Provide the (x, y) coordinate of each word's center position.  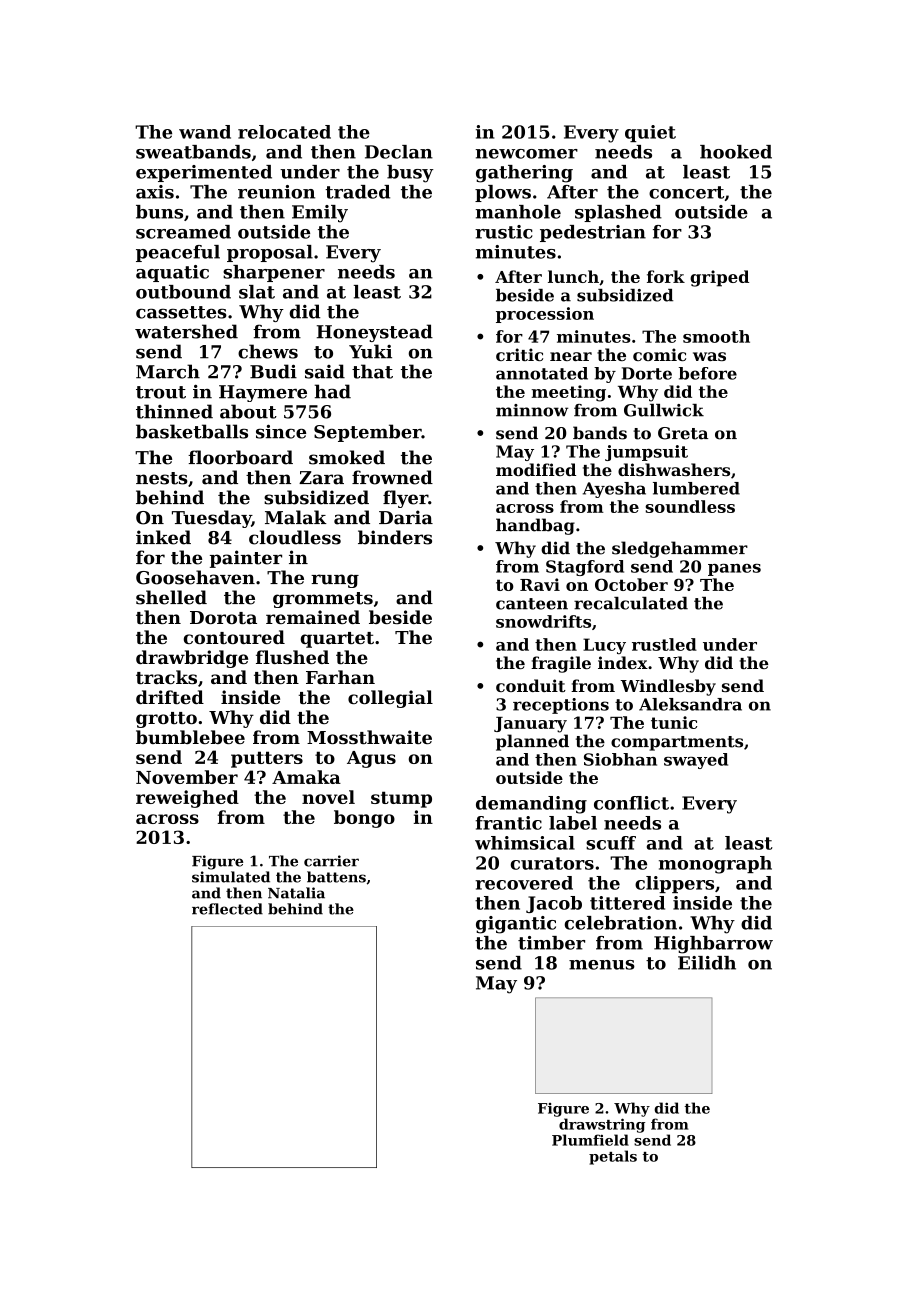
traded (357, 192)
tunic (674, 722)
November (187, 777)
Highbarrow (713, 945)
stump (401, 799)
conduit (531, 685)
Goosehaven (195, 577)
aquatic (172, 273)
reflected (227, 909)
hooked (736, 152)
